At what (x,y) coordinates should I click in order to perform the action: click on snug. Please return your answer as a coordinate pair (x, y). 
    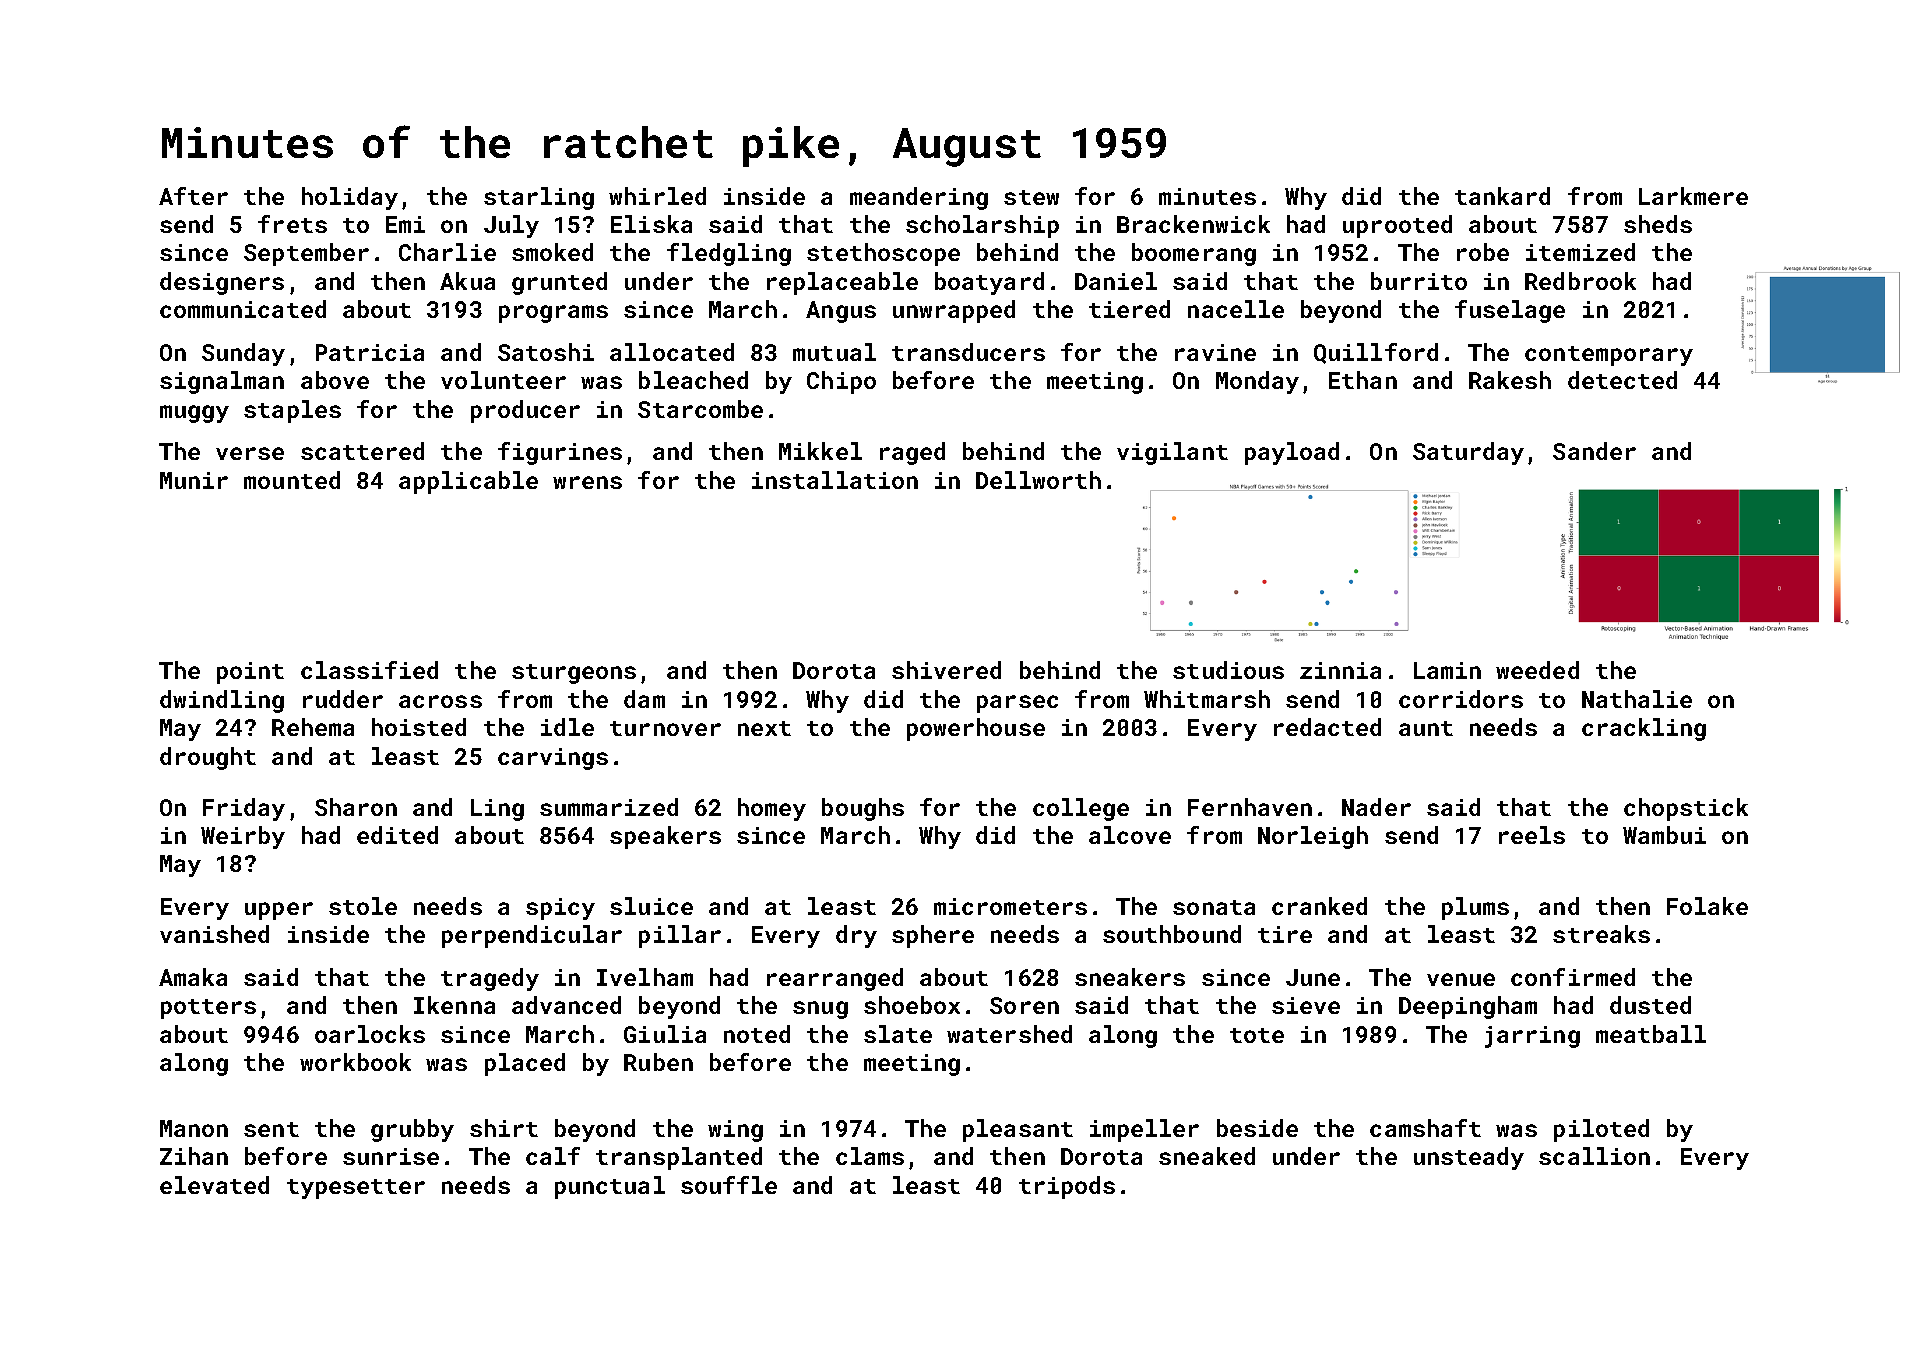
    Looking at the image, I should click on (820, 1010).
